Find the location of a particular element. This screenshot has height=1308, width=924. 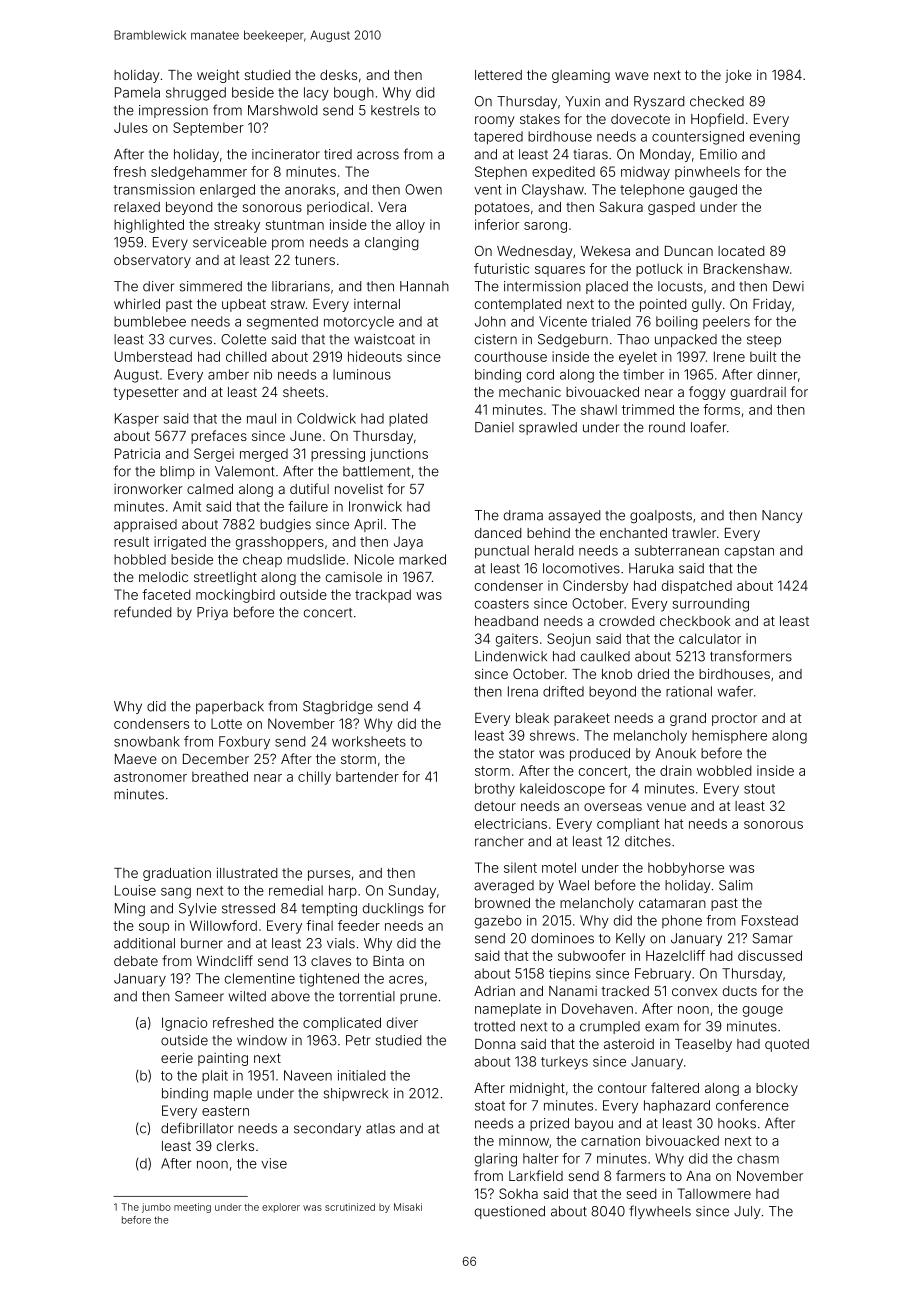

joke is located at coordinates (738, 76).
